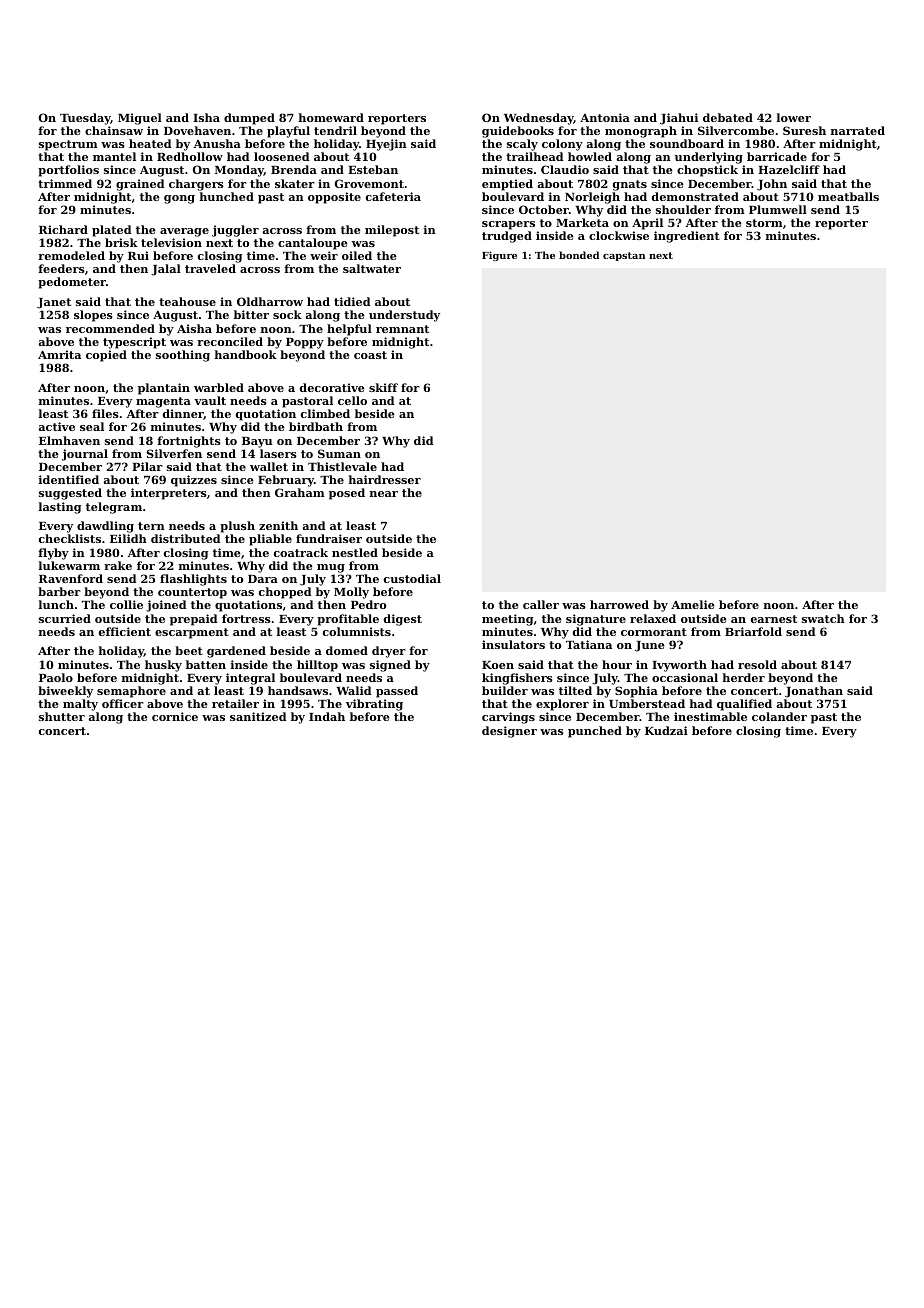 The image size is (924, 1308). Describe the element at coordinates (347, 494) in the screenshot. I see `posed` at that location.
